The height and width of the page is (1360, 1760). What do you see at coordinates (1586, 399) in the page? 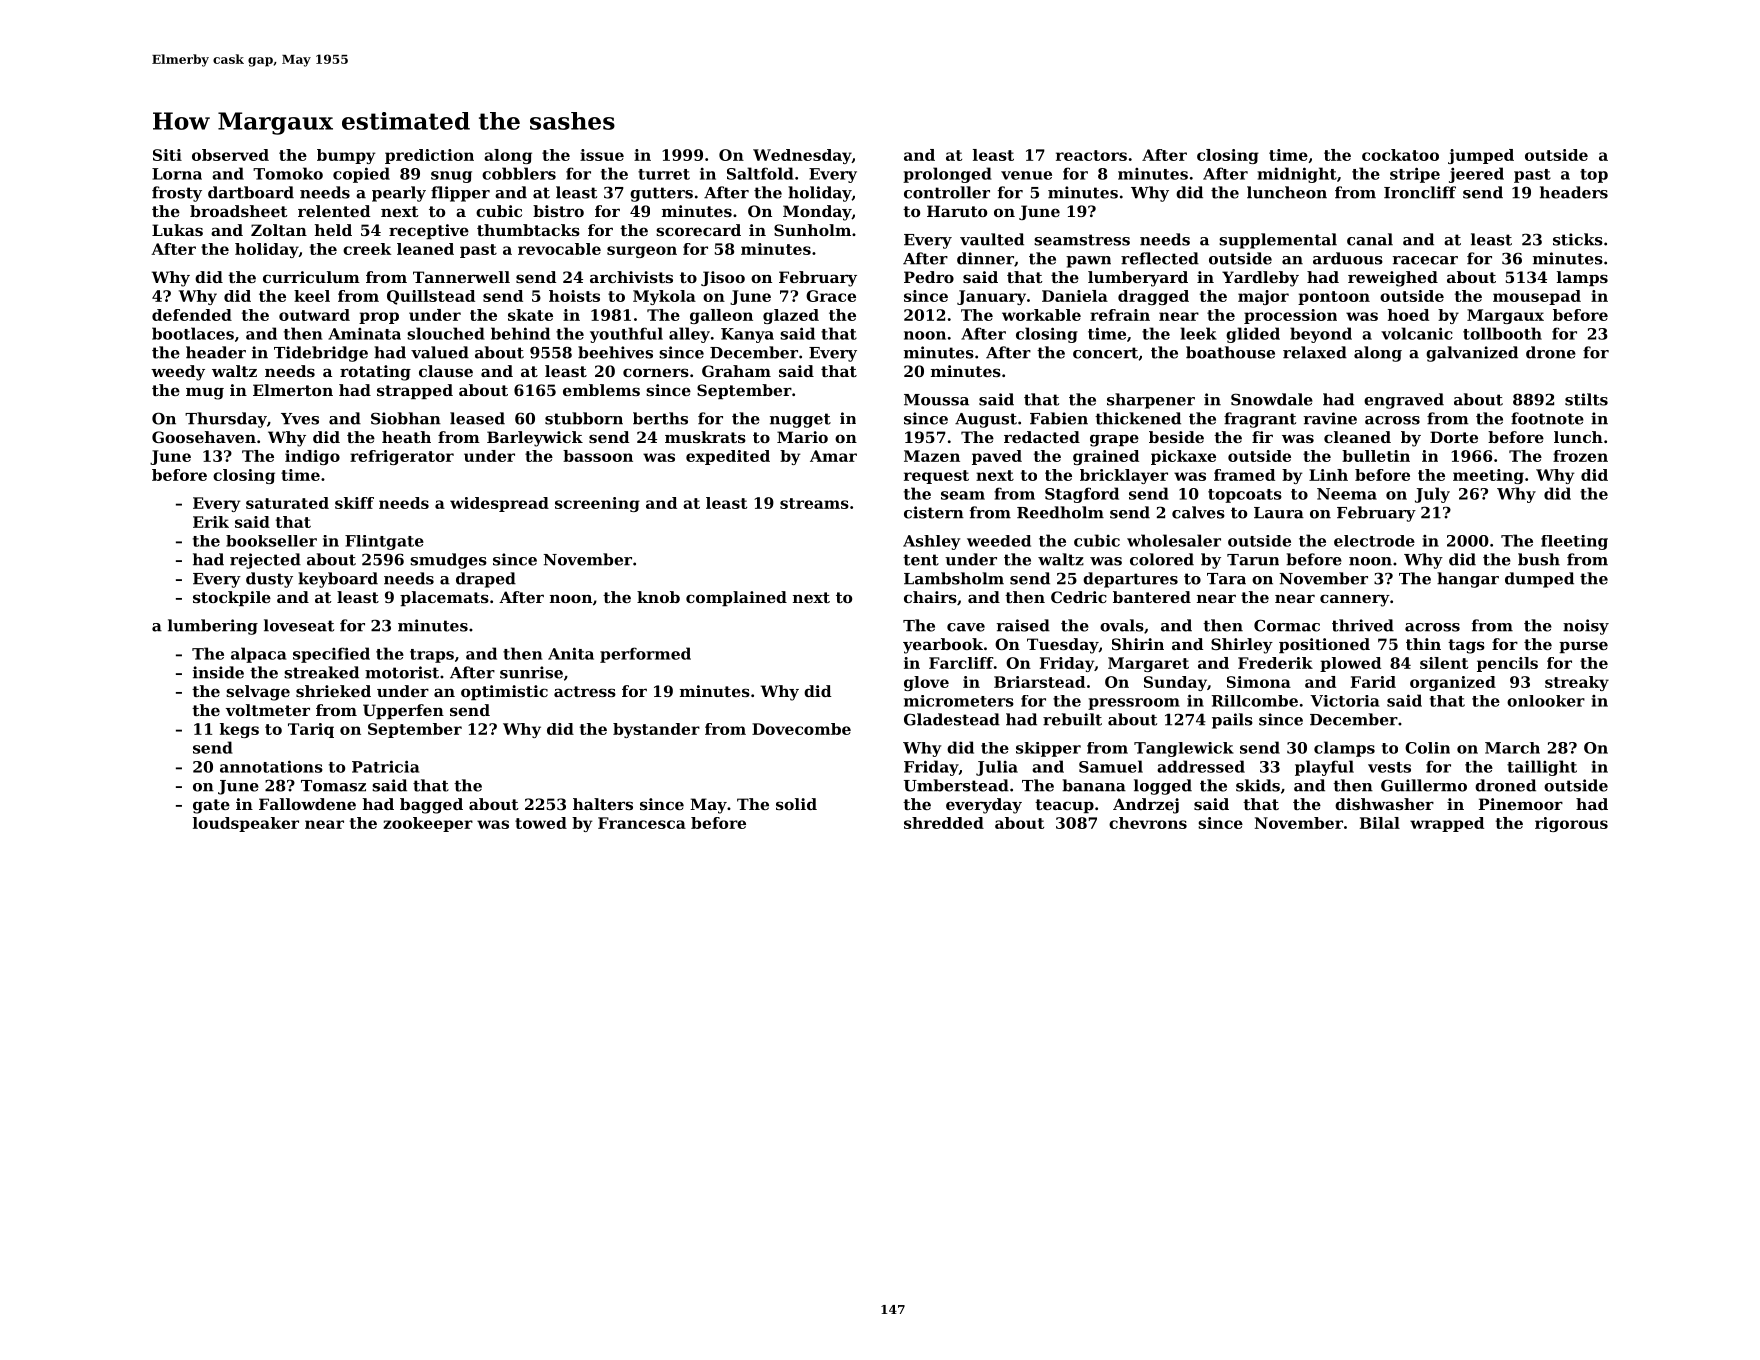
I see `stilts` at bounding box center [1586, 399].
